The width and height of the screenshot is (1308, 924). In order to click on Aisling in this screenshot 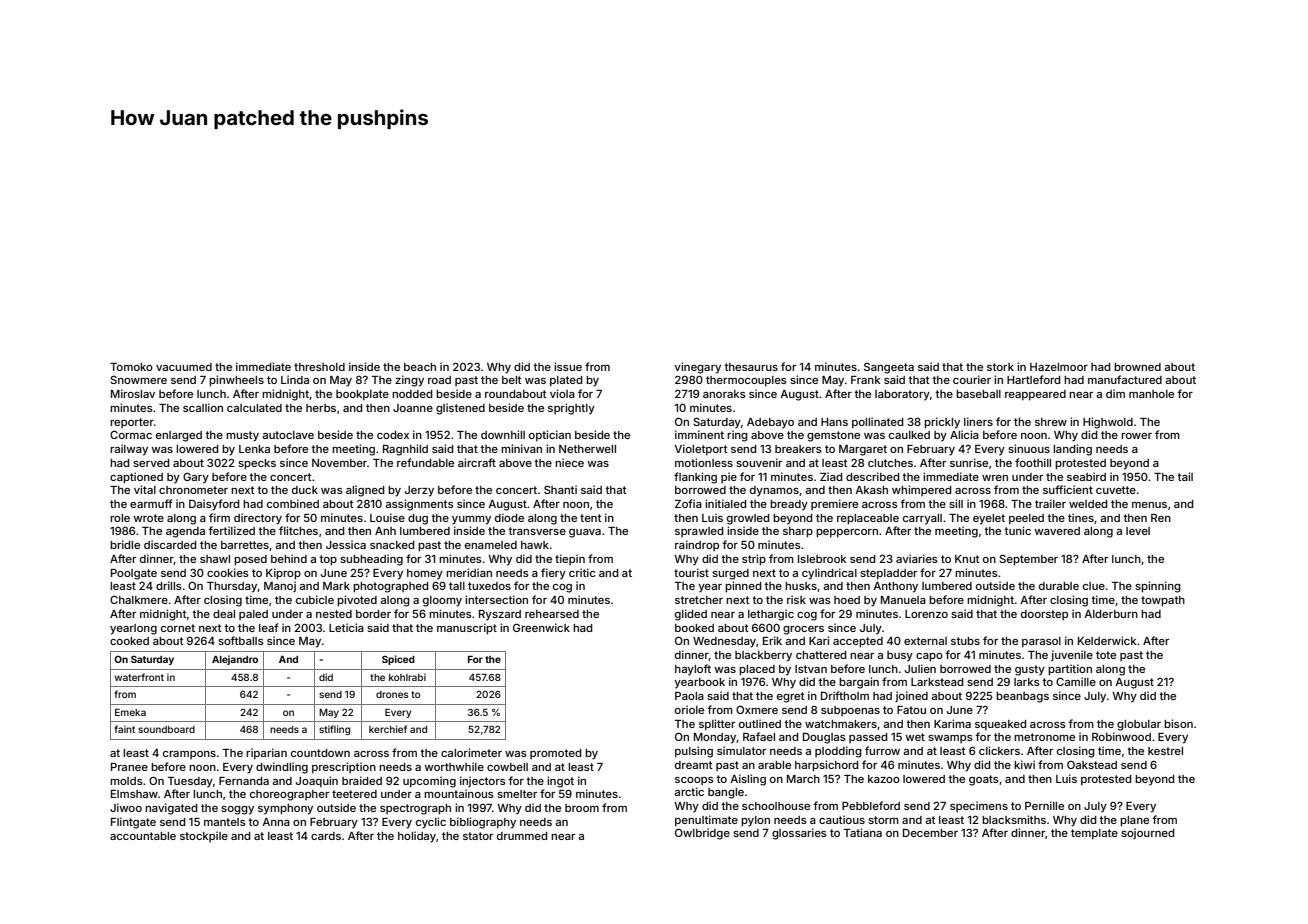, I will do `click(748, 780)`.
